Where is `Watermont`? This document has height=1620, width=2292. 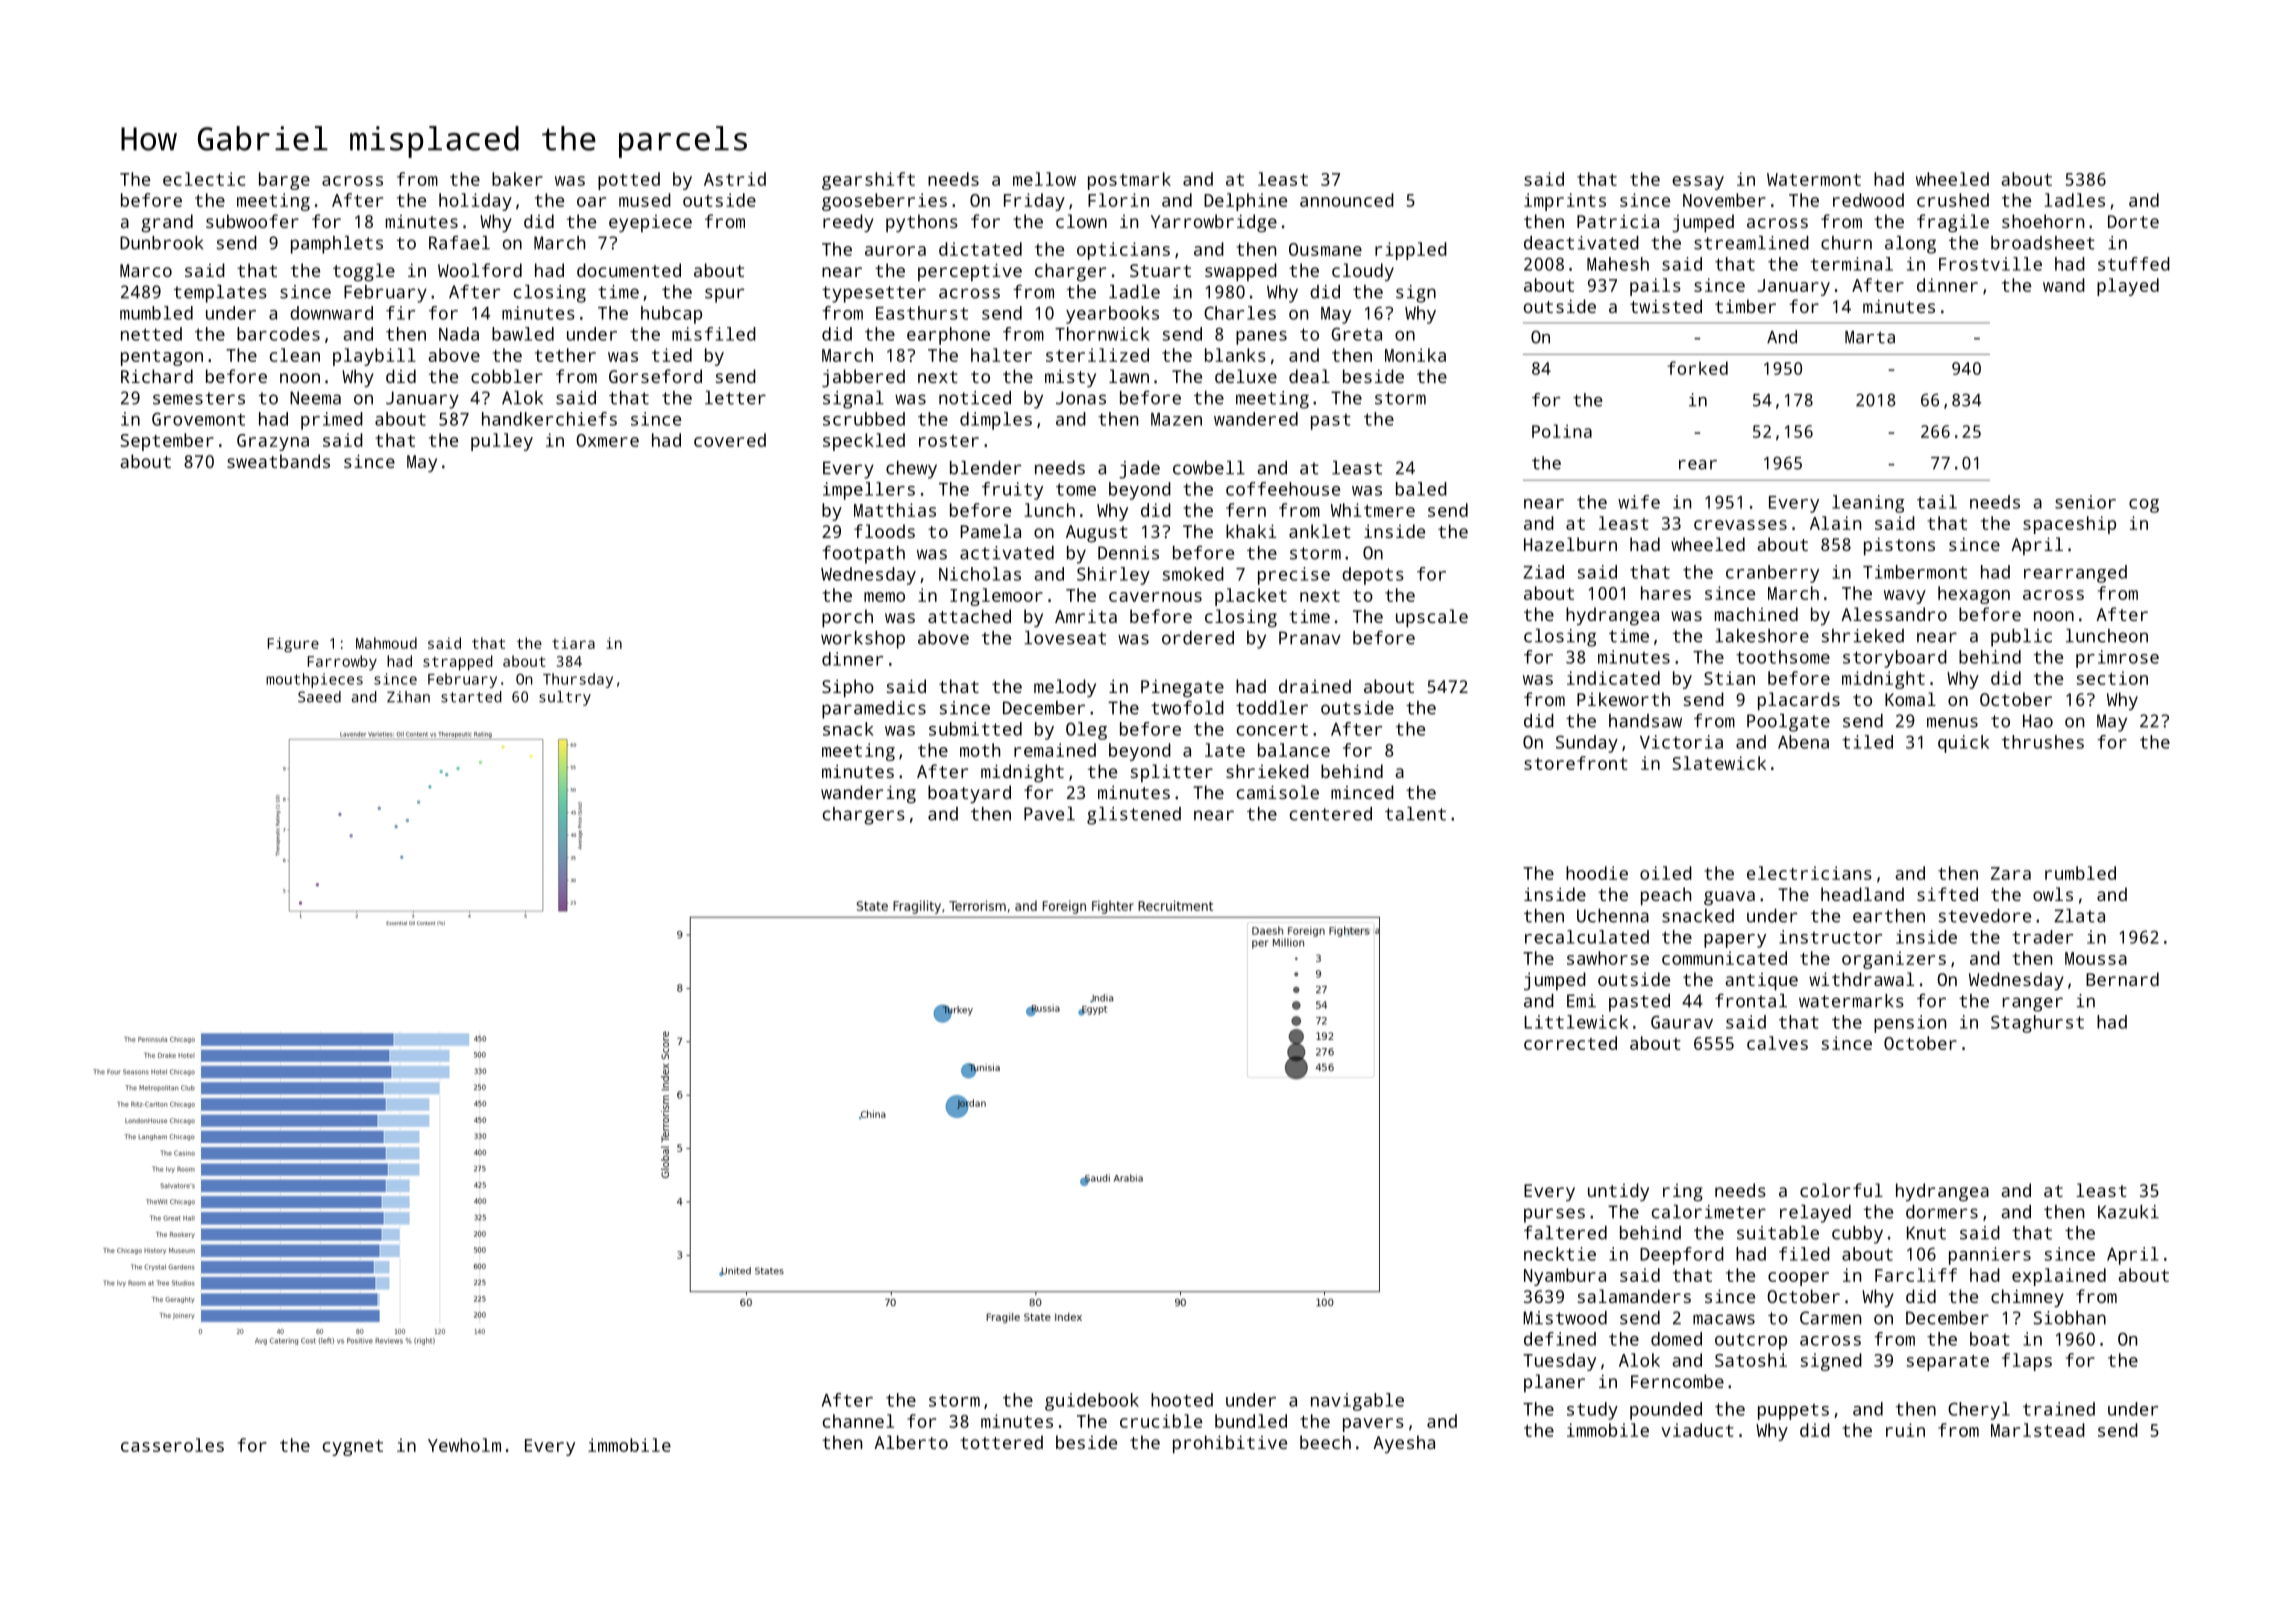
Watermont is located at coordinates (1814, 179).
